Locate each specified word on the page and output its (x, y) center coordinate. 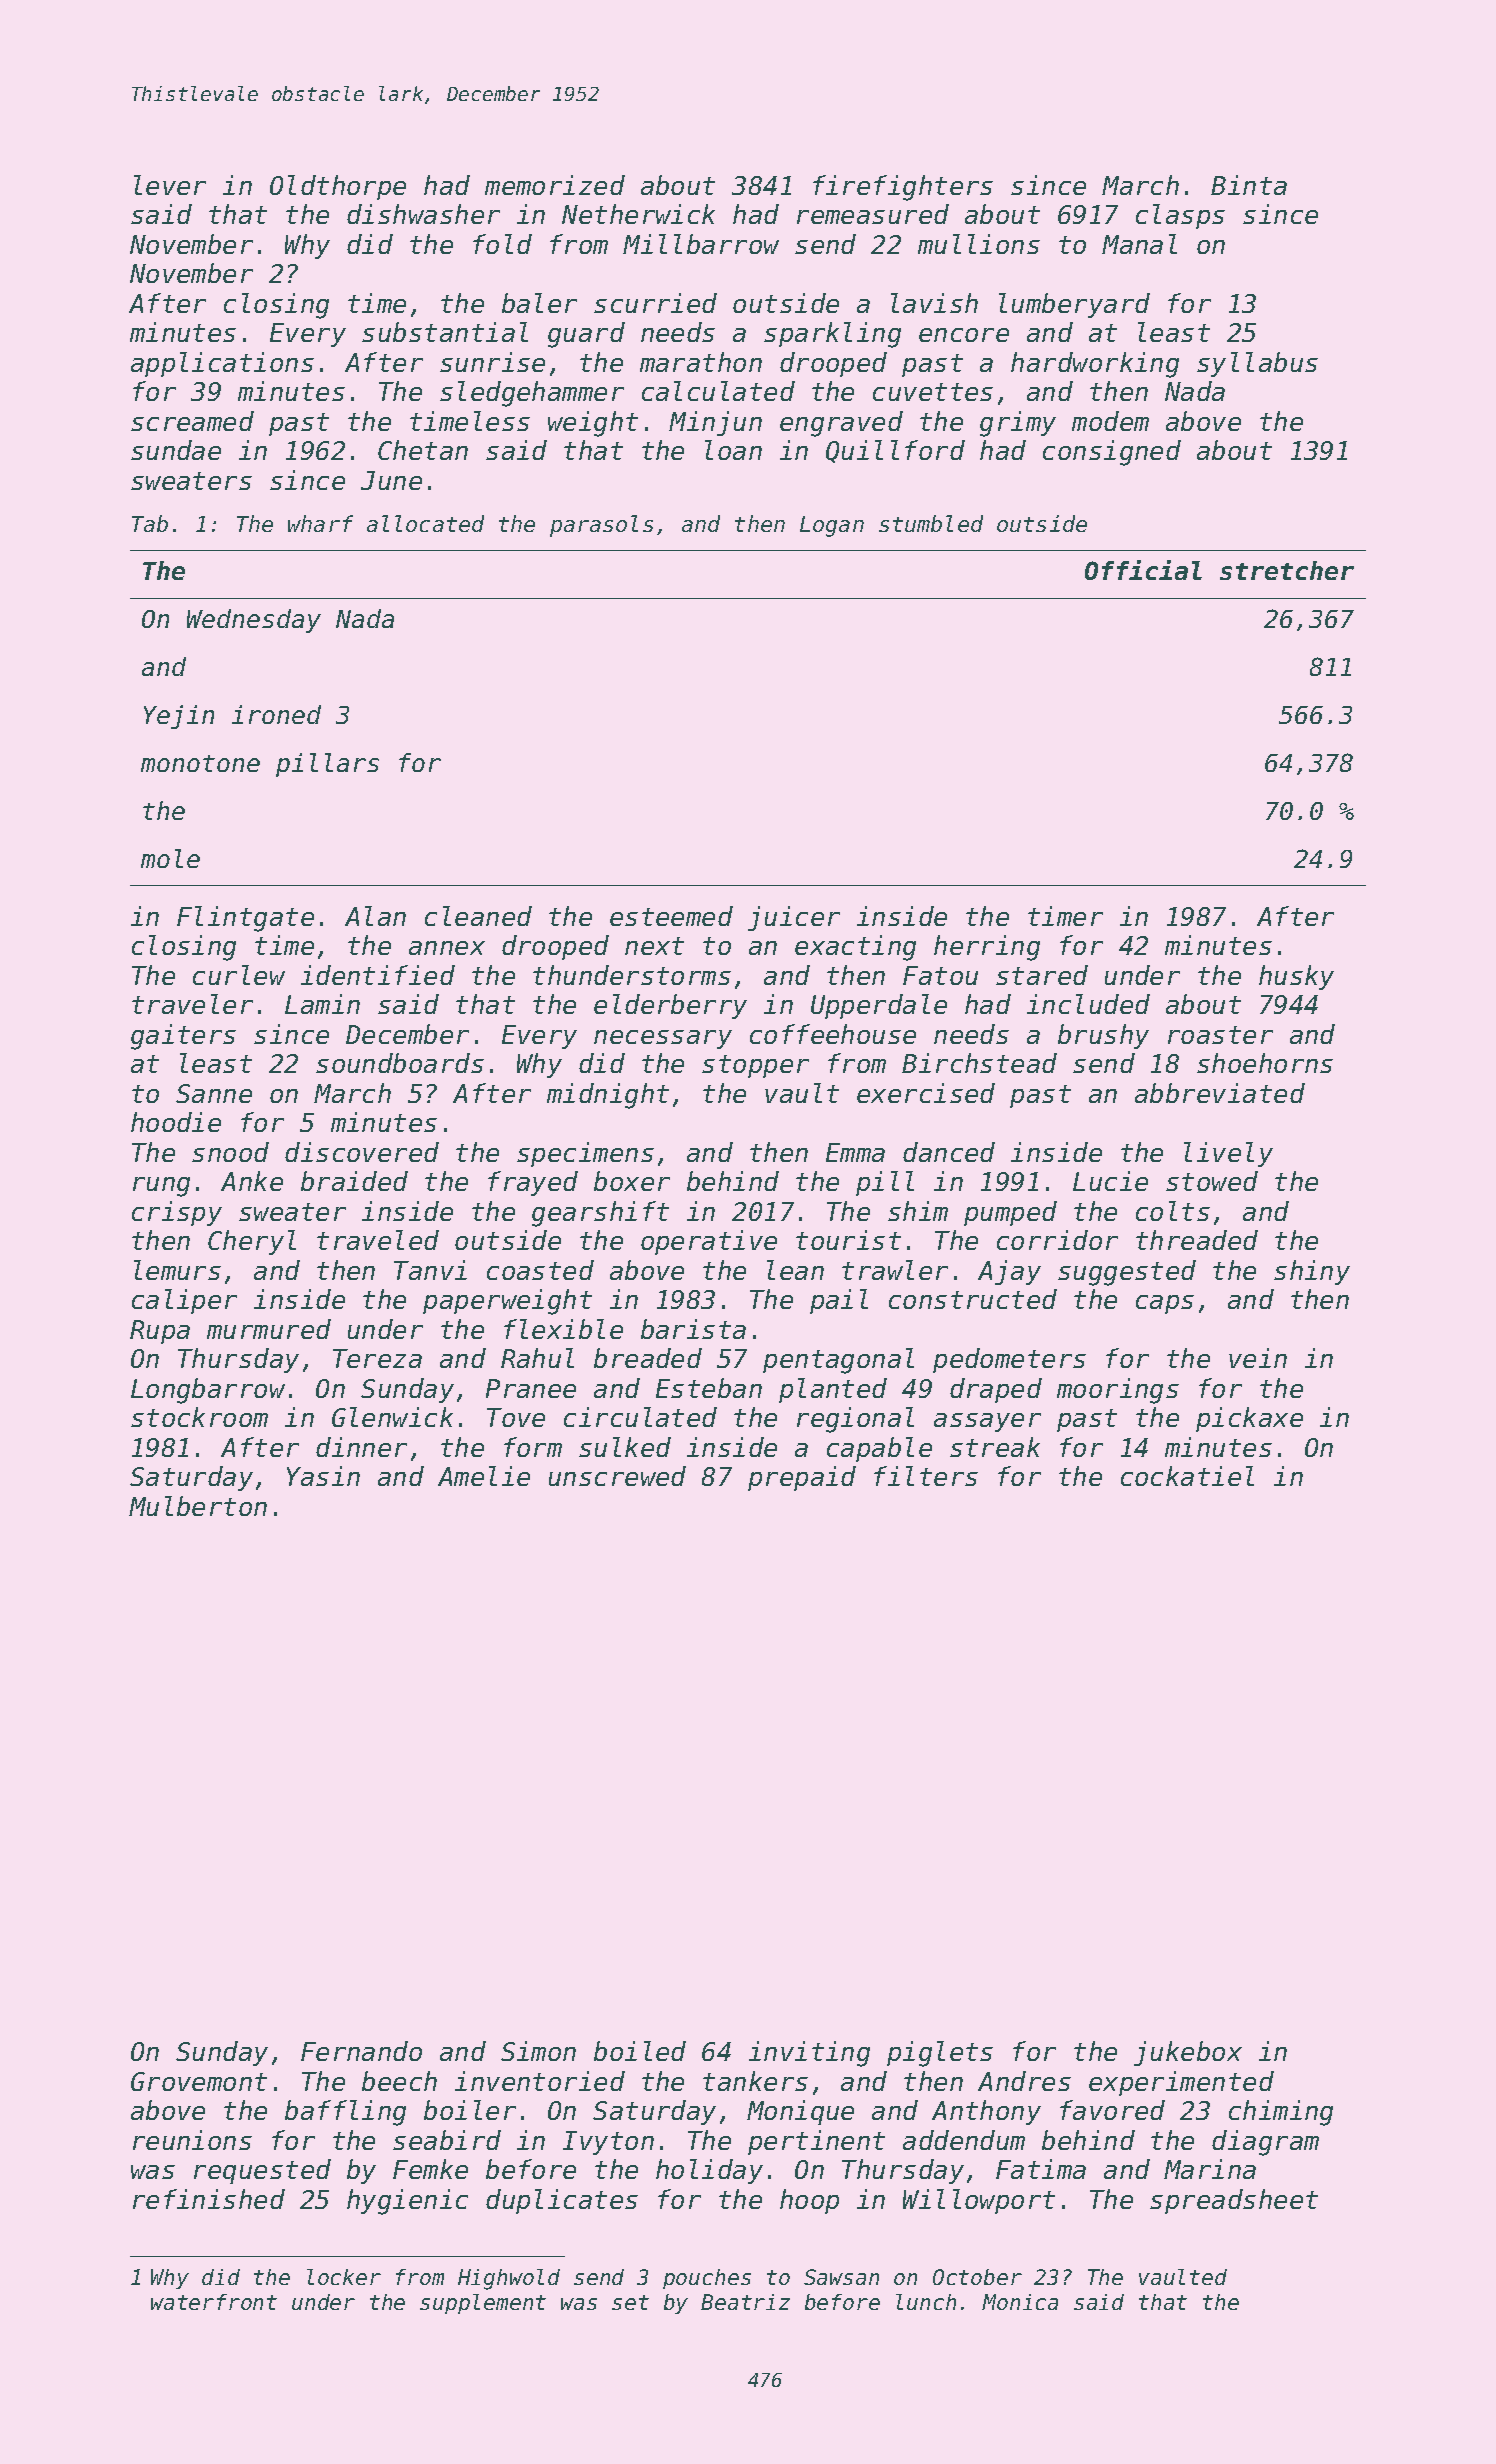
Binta (1249, 185)
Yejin (179, 717)
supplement (483, 2304)
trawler (895, 1270)
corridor (1057, 1240)
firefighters (903, 188)
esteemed (671, 916)
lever (170, 185)
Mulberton (198, 1506)
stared (1042, 975)
